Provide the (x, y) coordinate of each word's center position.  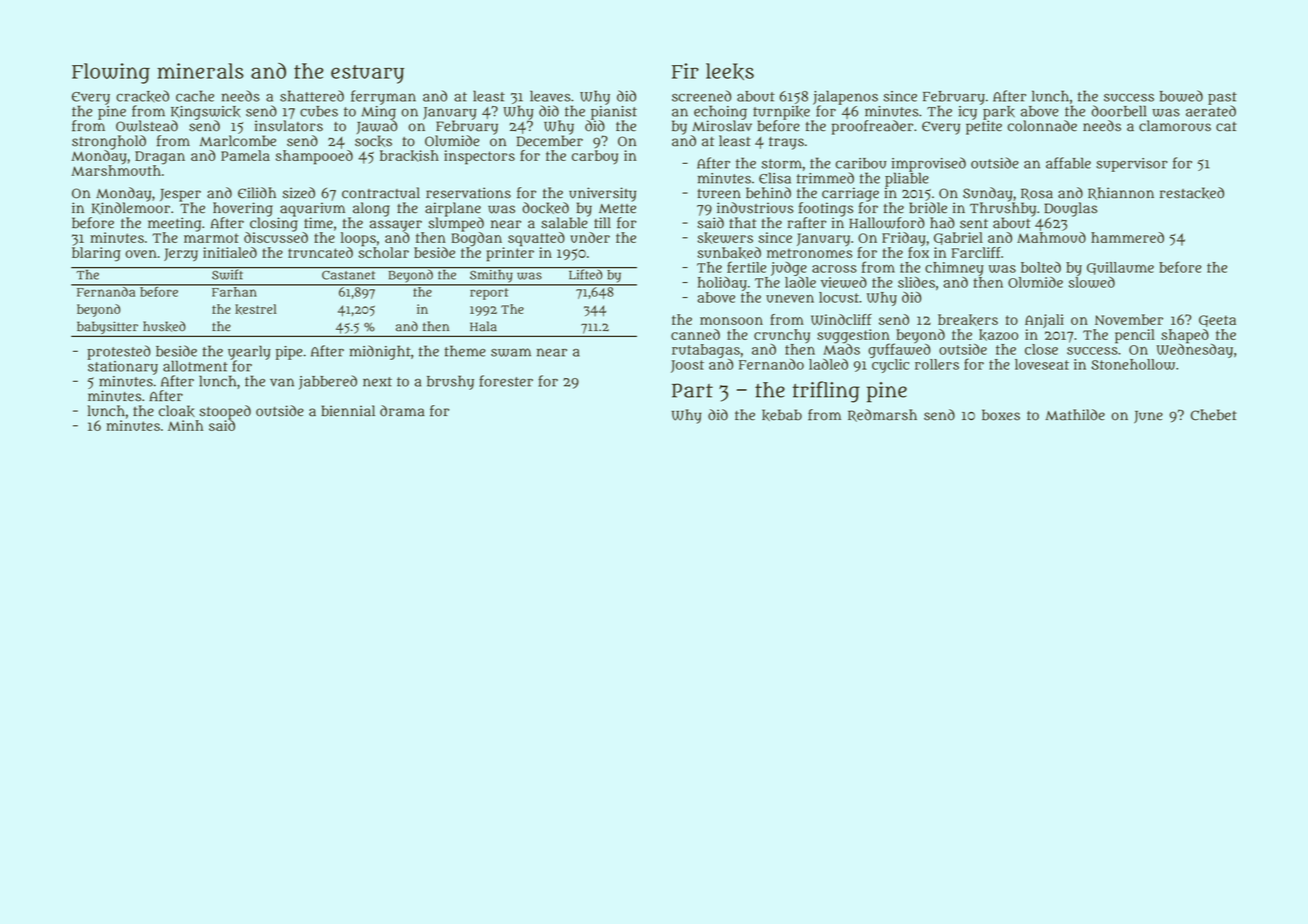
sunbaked (729, 253)
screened (701, 96)
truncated (320, 252)
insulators (289, 126)
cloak (177, 411)
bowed (1181, 96)
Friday (904, 239)
